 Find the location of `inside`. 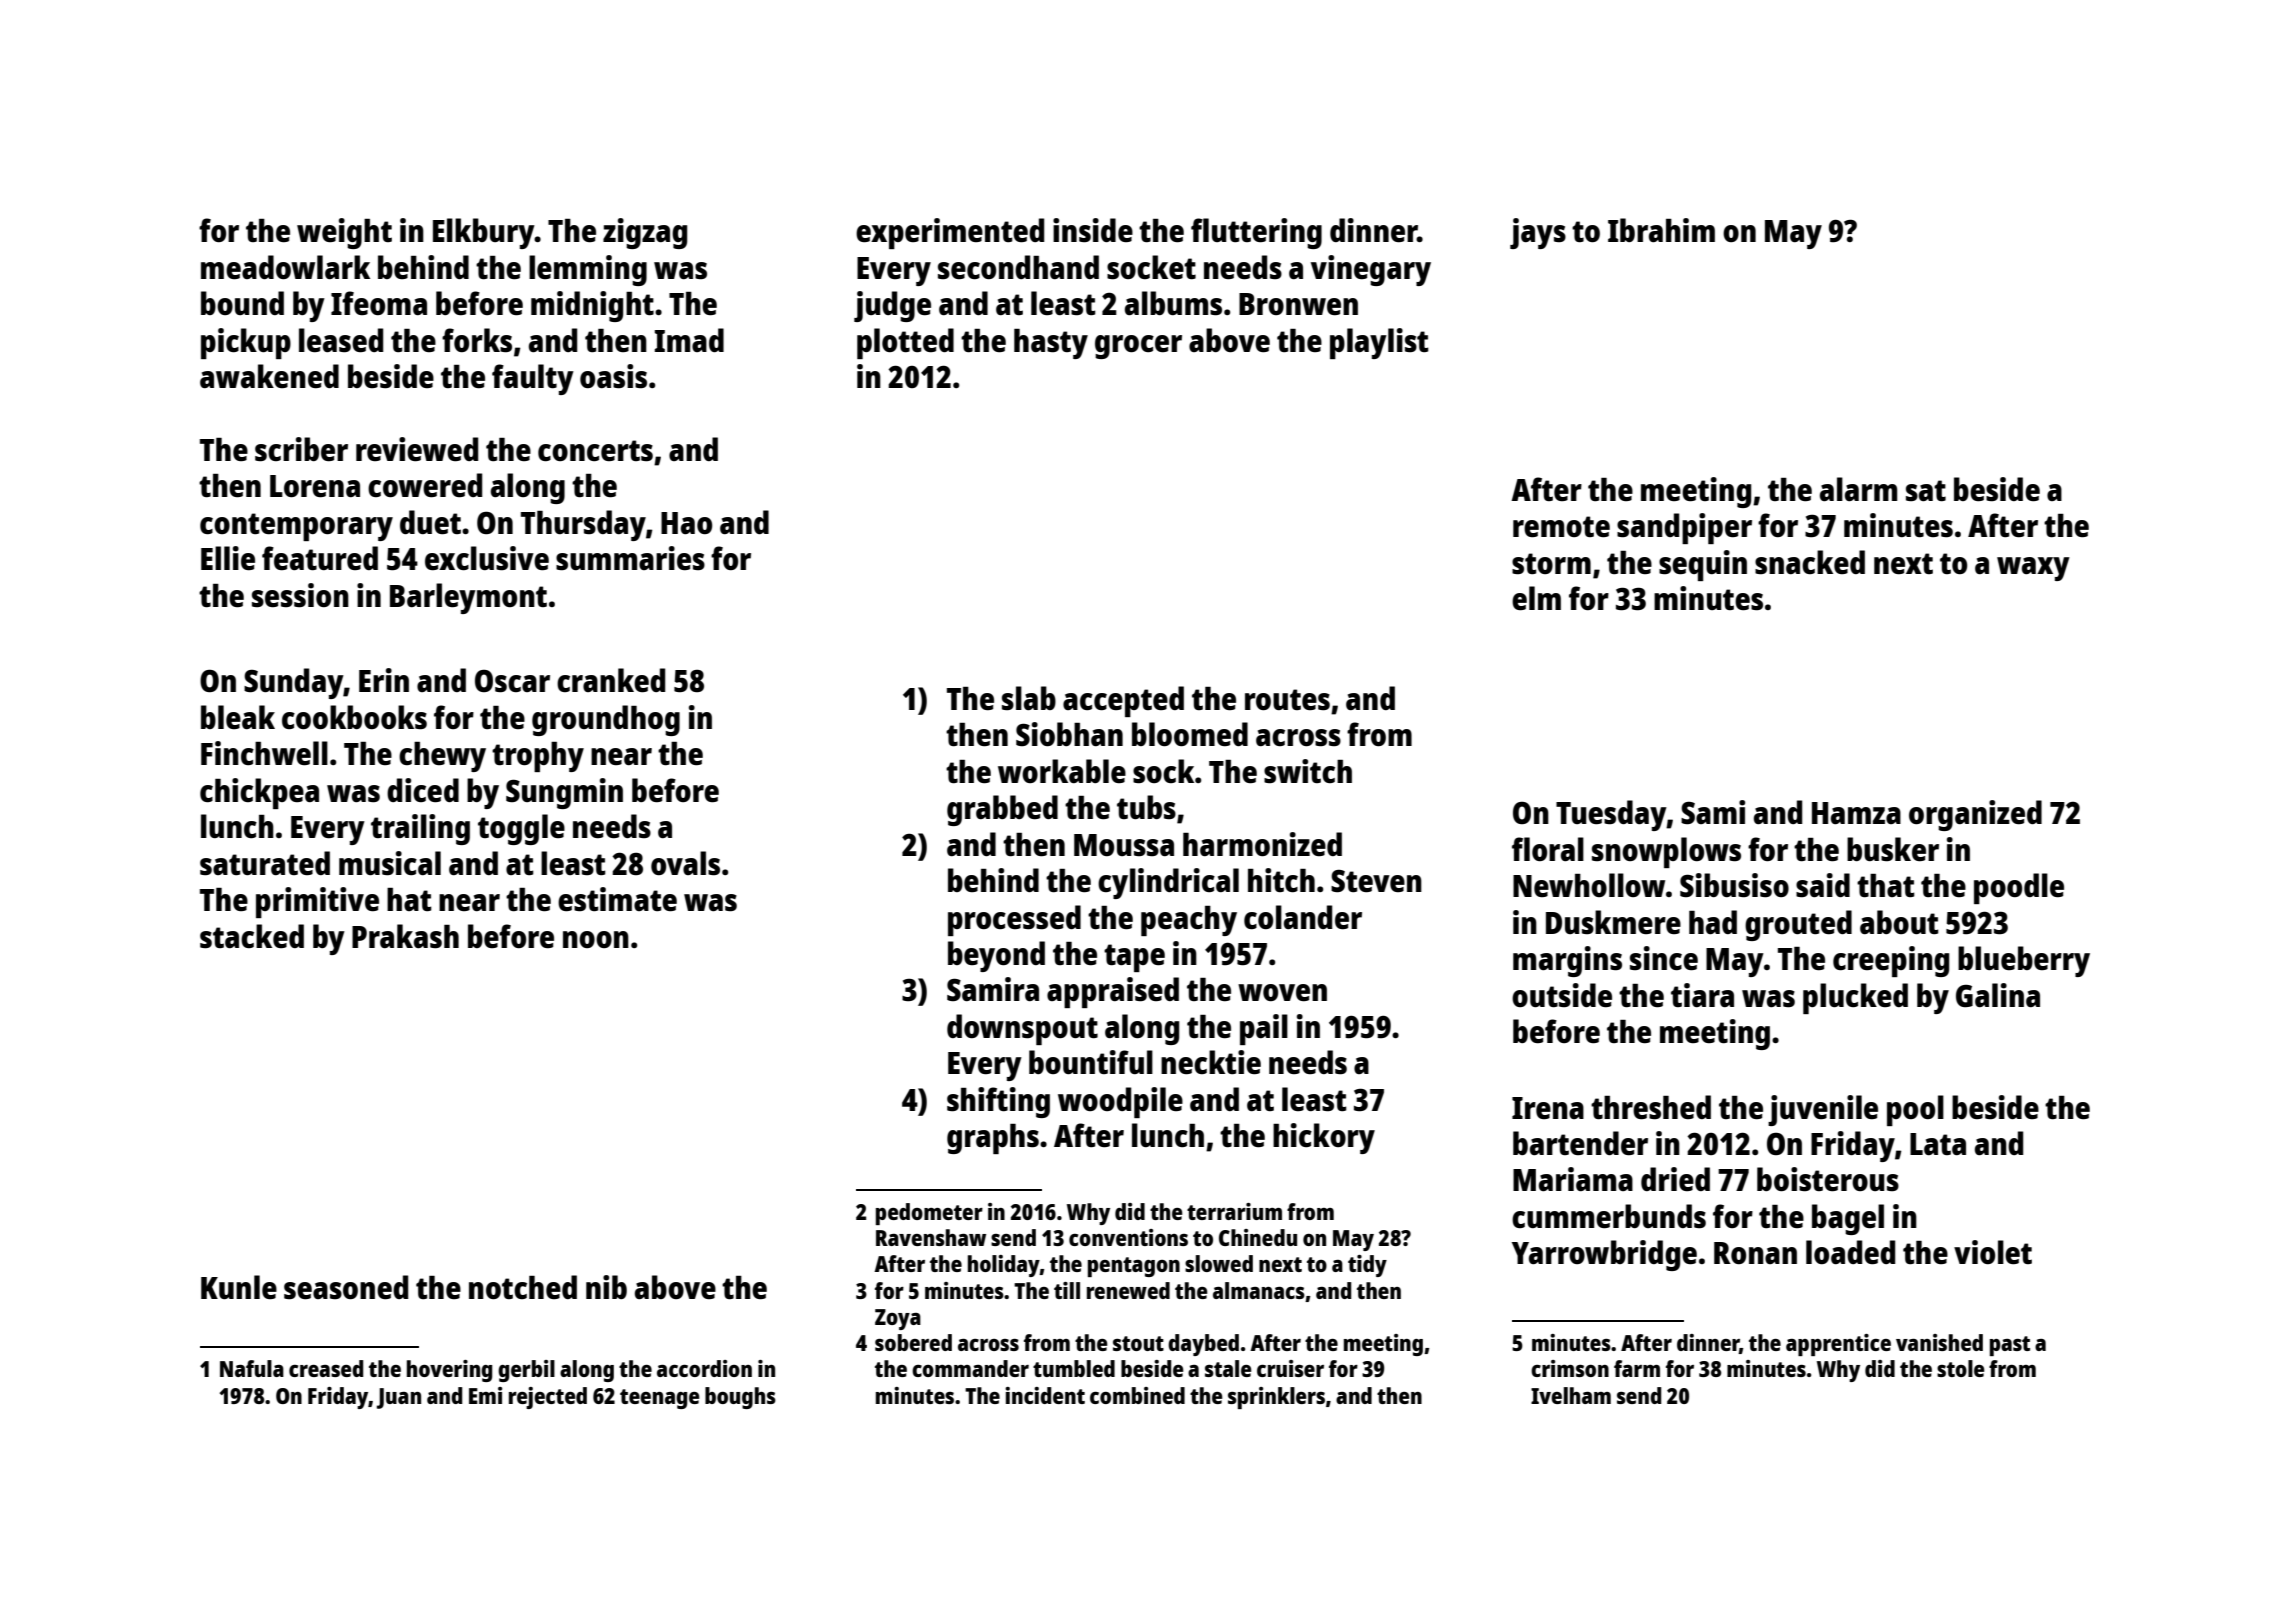

inside is located at coordinates (1093, 230).
